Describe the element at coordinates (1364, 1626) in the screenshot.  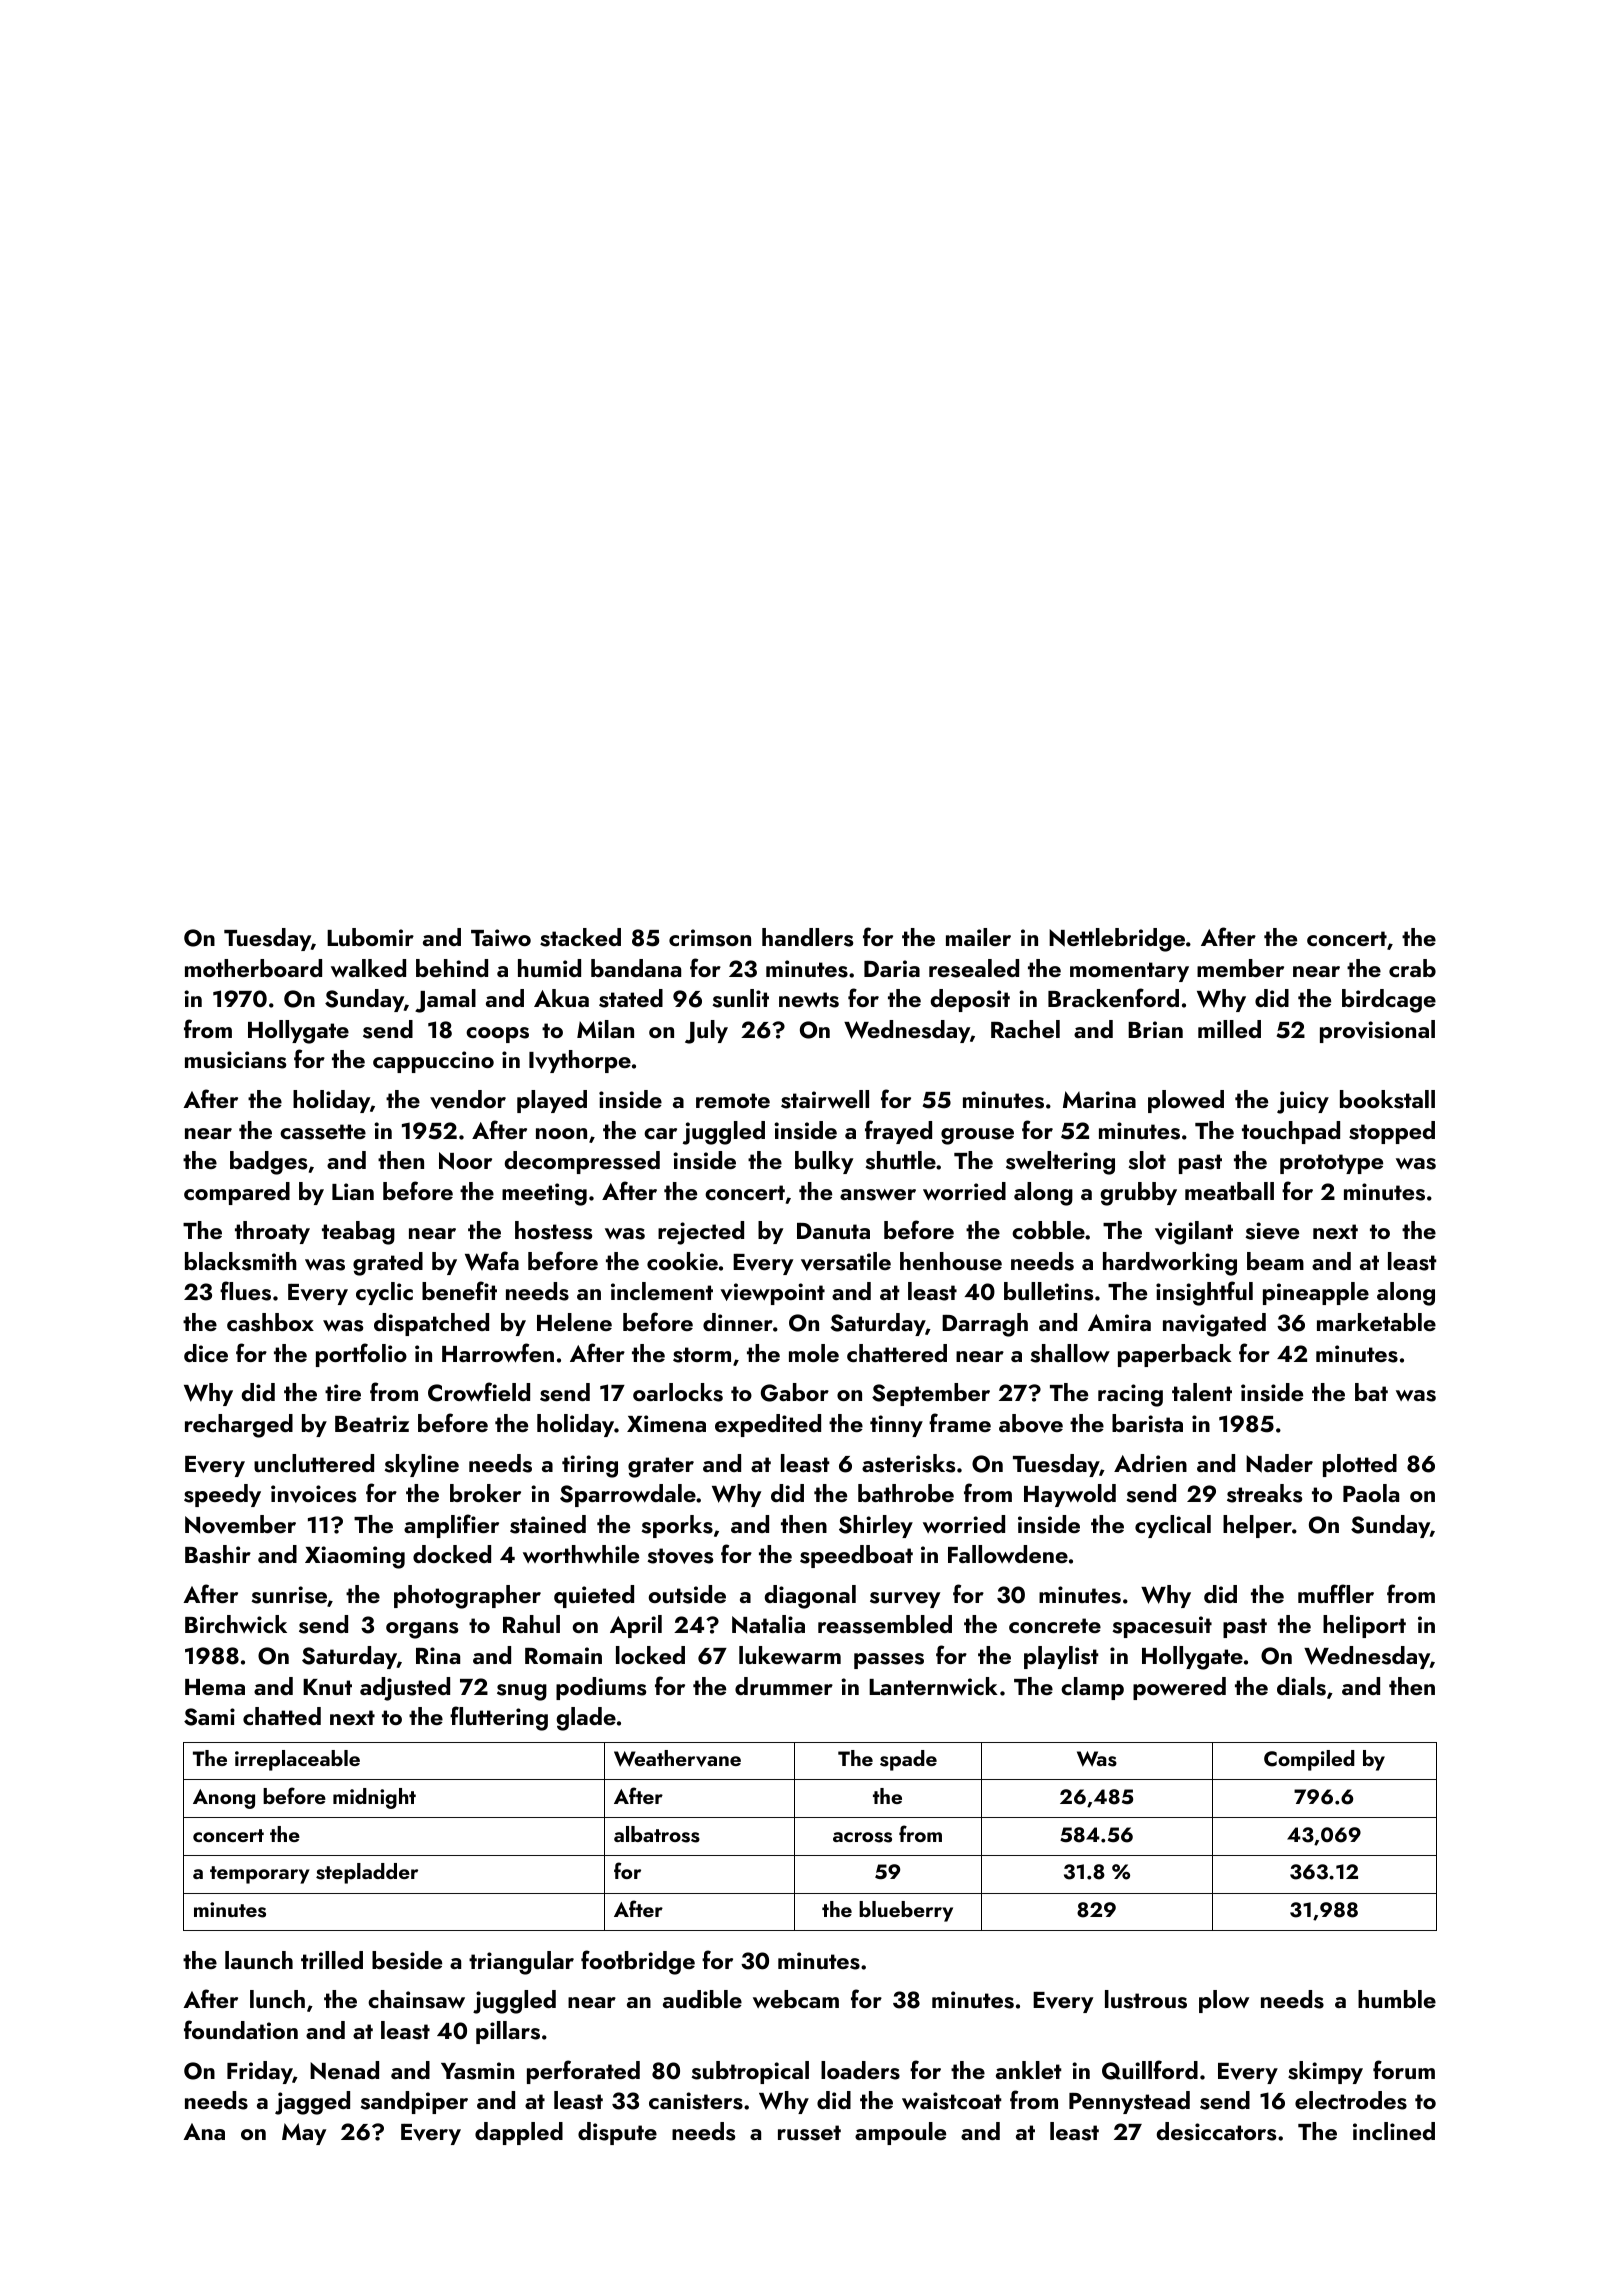
I see `heliport` at that location.
